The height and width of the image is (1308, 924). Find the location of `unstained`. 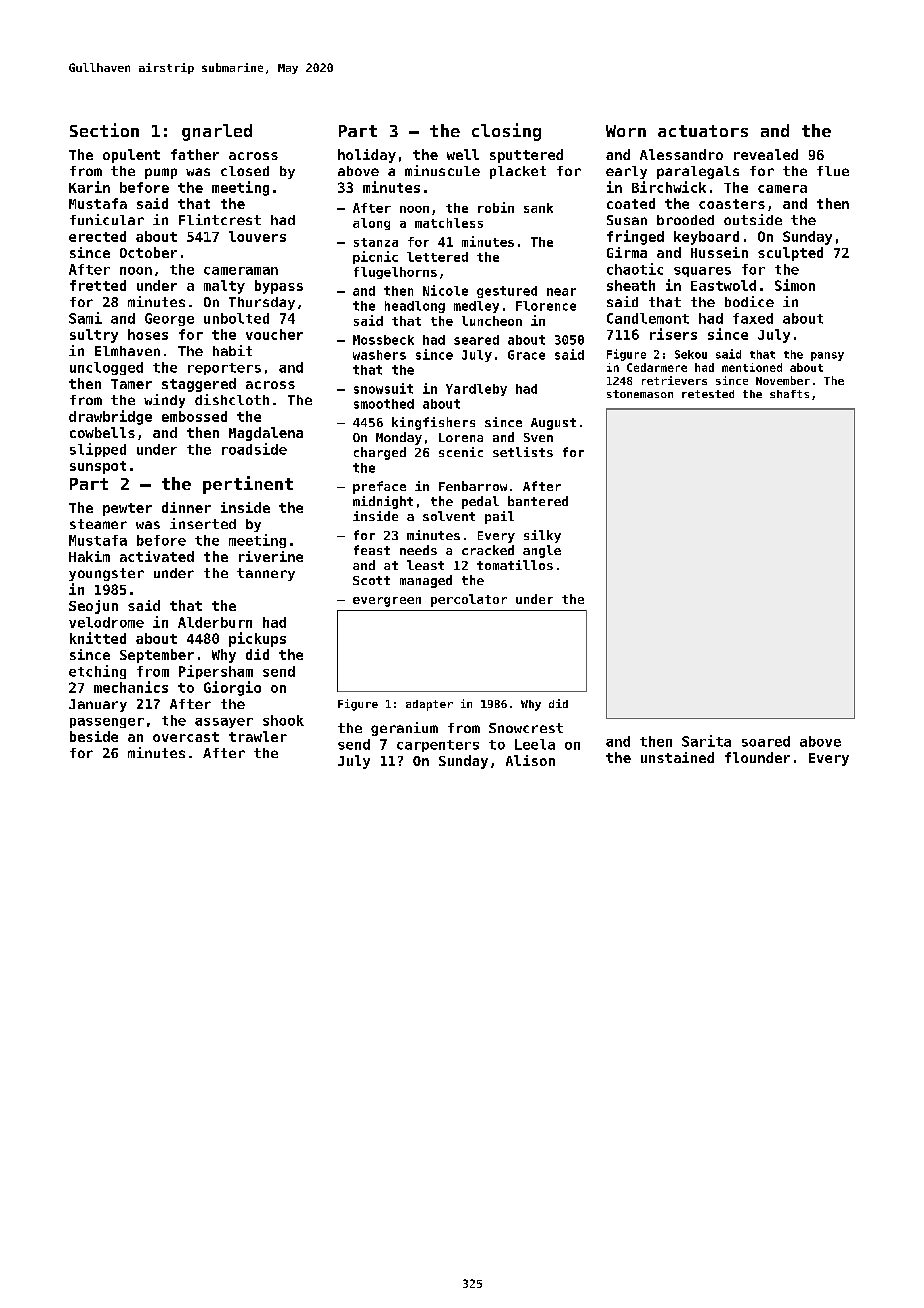

unstained is located at coordinates (677, 757).
